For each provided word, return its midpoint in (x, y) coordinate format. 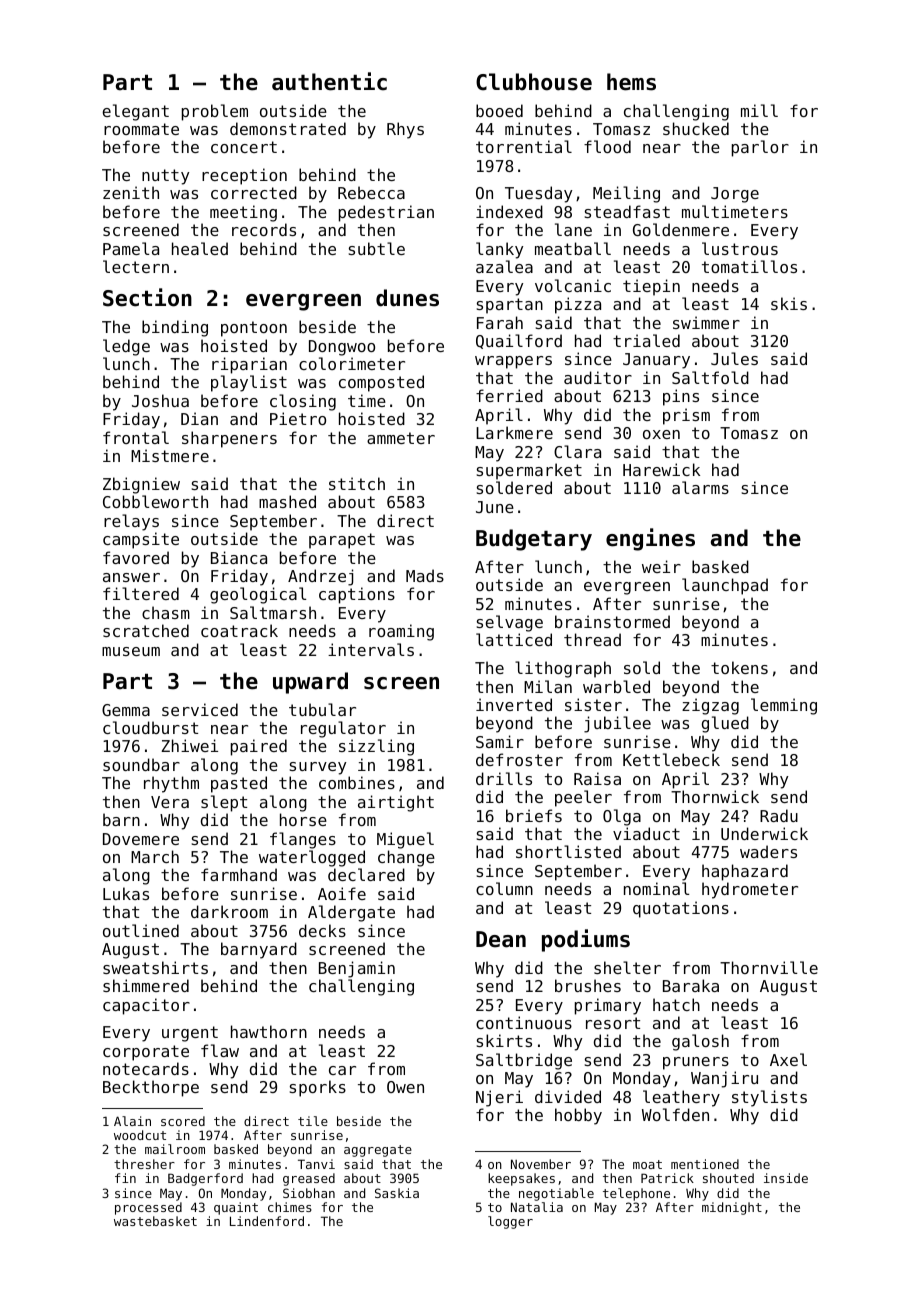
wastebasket (155, 1221)
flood (607, 146)
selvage (510, 623)
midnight (732, 1208)
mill (759, 110)
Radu (779, 815)
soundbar (141, 764)
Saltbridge (524, 1061)
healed (200, 248)
